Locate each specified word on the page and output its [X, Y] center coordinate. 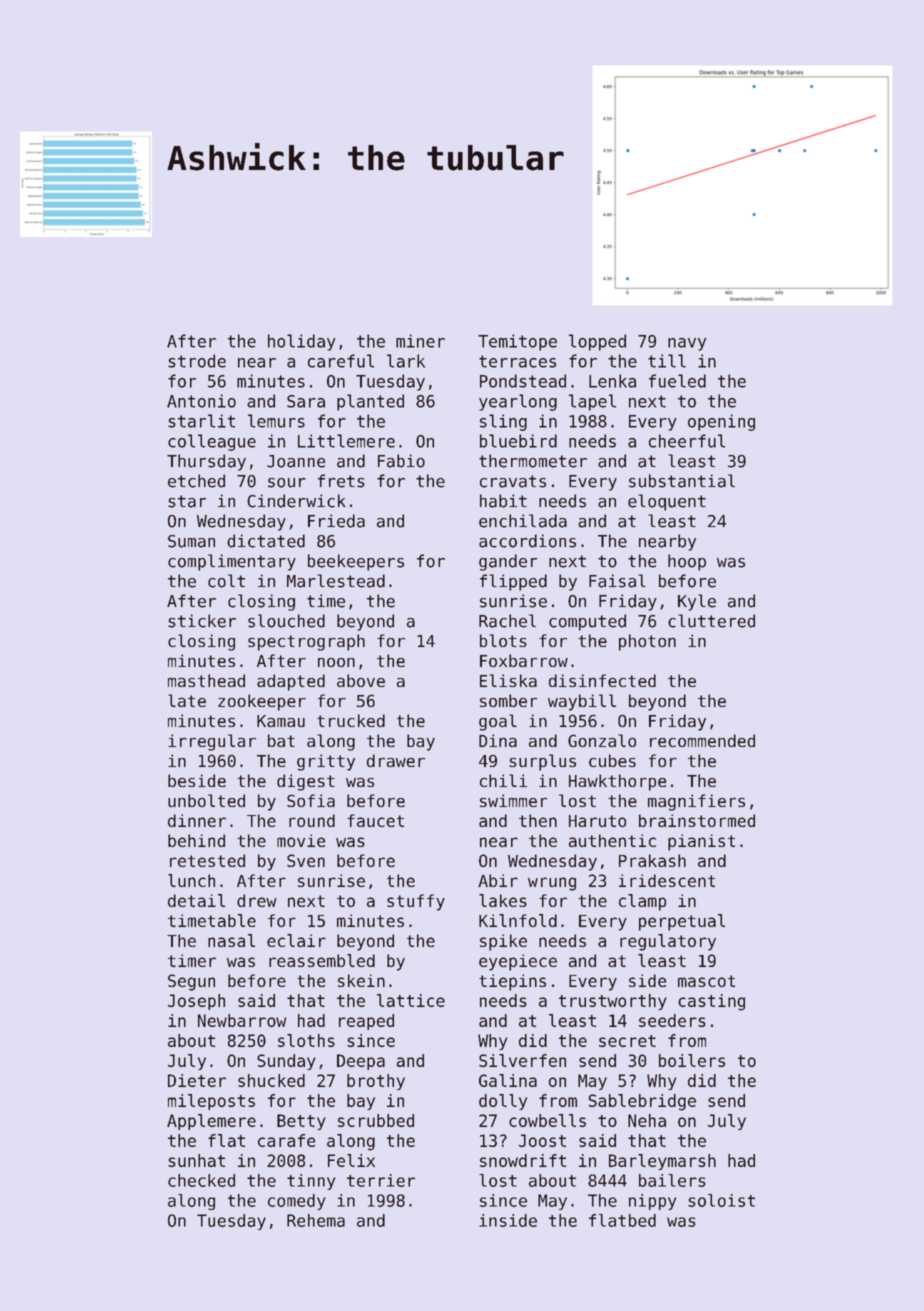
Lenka [612, 381]
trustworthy [613, 1002]
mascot [706, 981]
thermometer [533, 461]
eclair [296, 940]
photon [647, 642]
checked [201, 1180]
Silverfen [522, 1060]
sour [287, 483]
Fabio [401, 461]
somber [508, 700]
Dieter [197, 1080]
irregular [212, 742]
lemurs [276, 421]
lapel [592, 402]
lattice [411, 1000]
